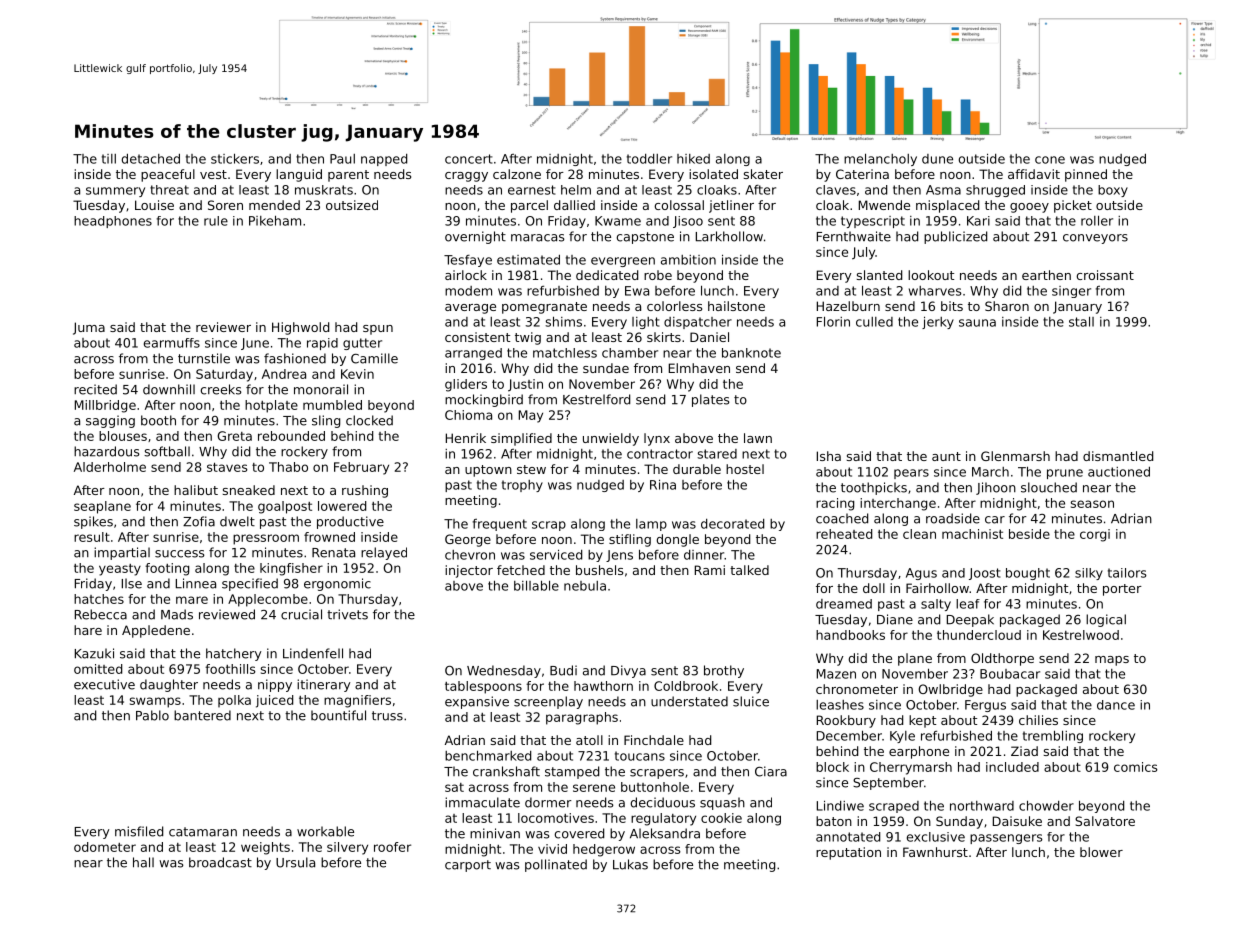 The image size is (1233, 952). Describe the element at coordinates (151, 159) in the image. I see `detached` at that location.
